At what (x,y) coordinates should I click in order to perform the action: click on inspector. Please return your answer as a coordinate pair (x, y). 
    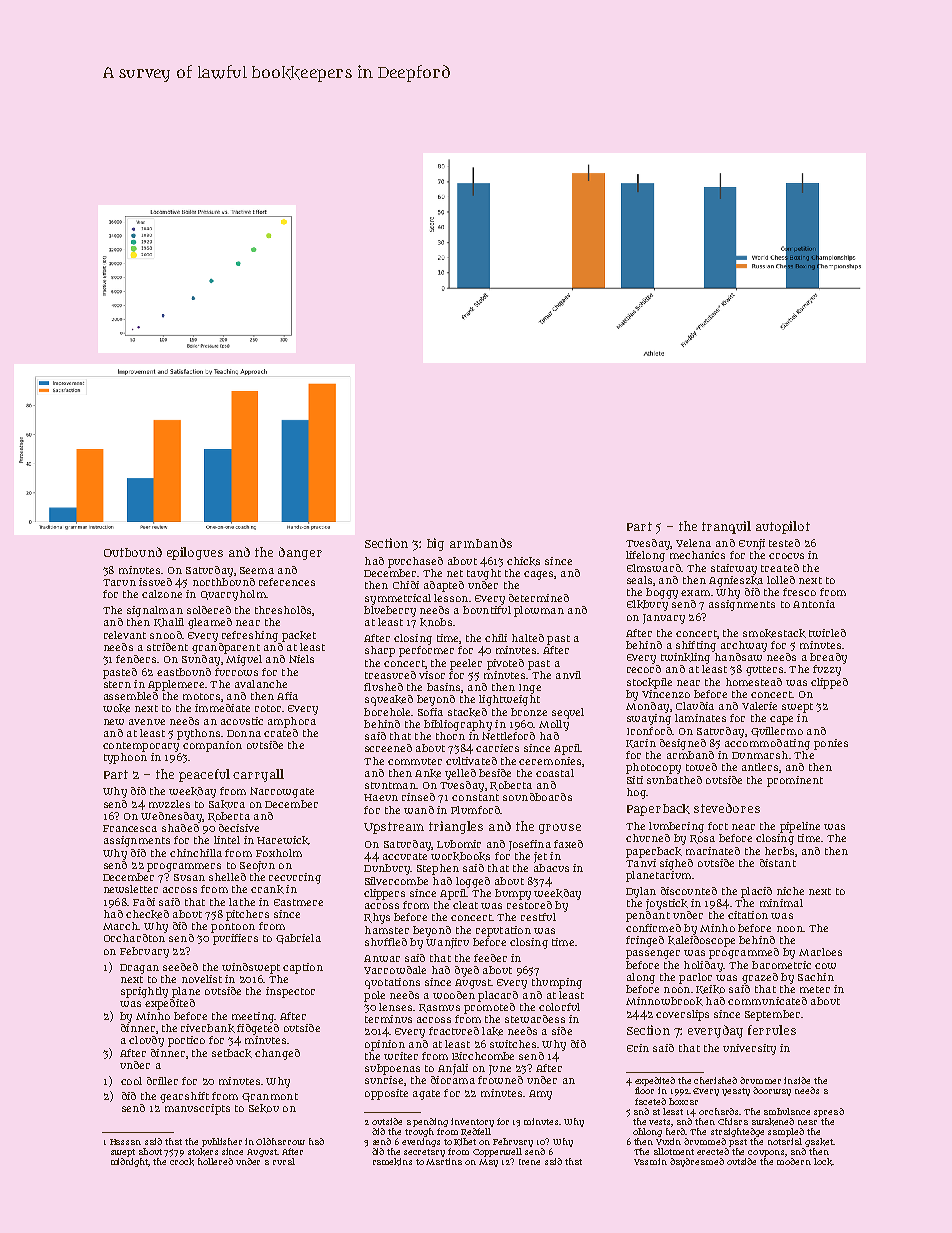
    Looking at the image, I should click on (290, 992).
